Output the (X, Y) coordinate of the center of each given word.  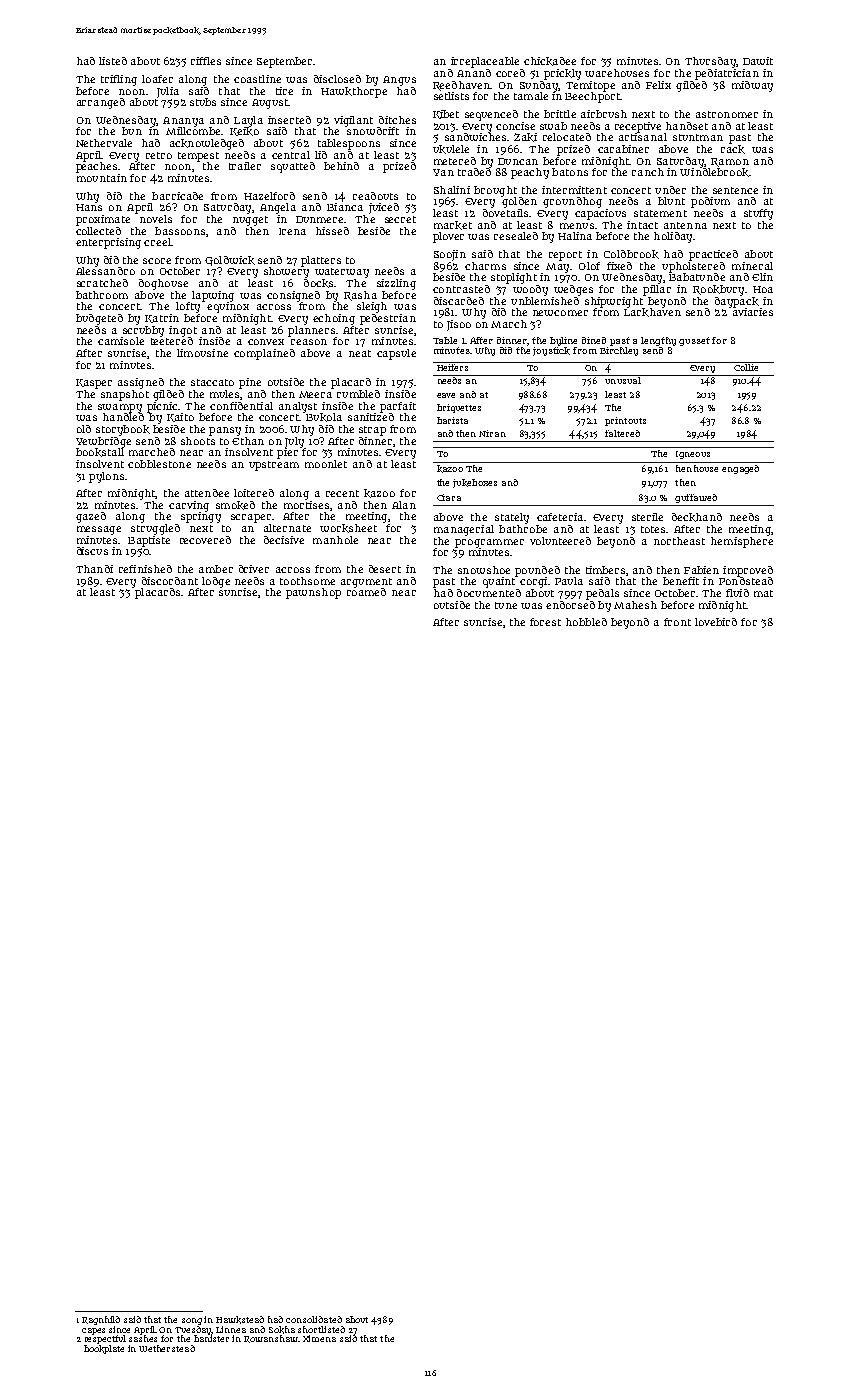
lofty (188, 307)
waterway (342, 273)
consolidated (314, 1319)
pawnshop (313, 593)
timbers (605, 570)
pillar (657, 290)
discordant (170, 581)
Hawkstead (240, 1320)
